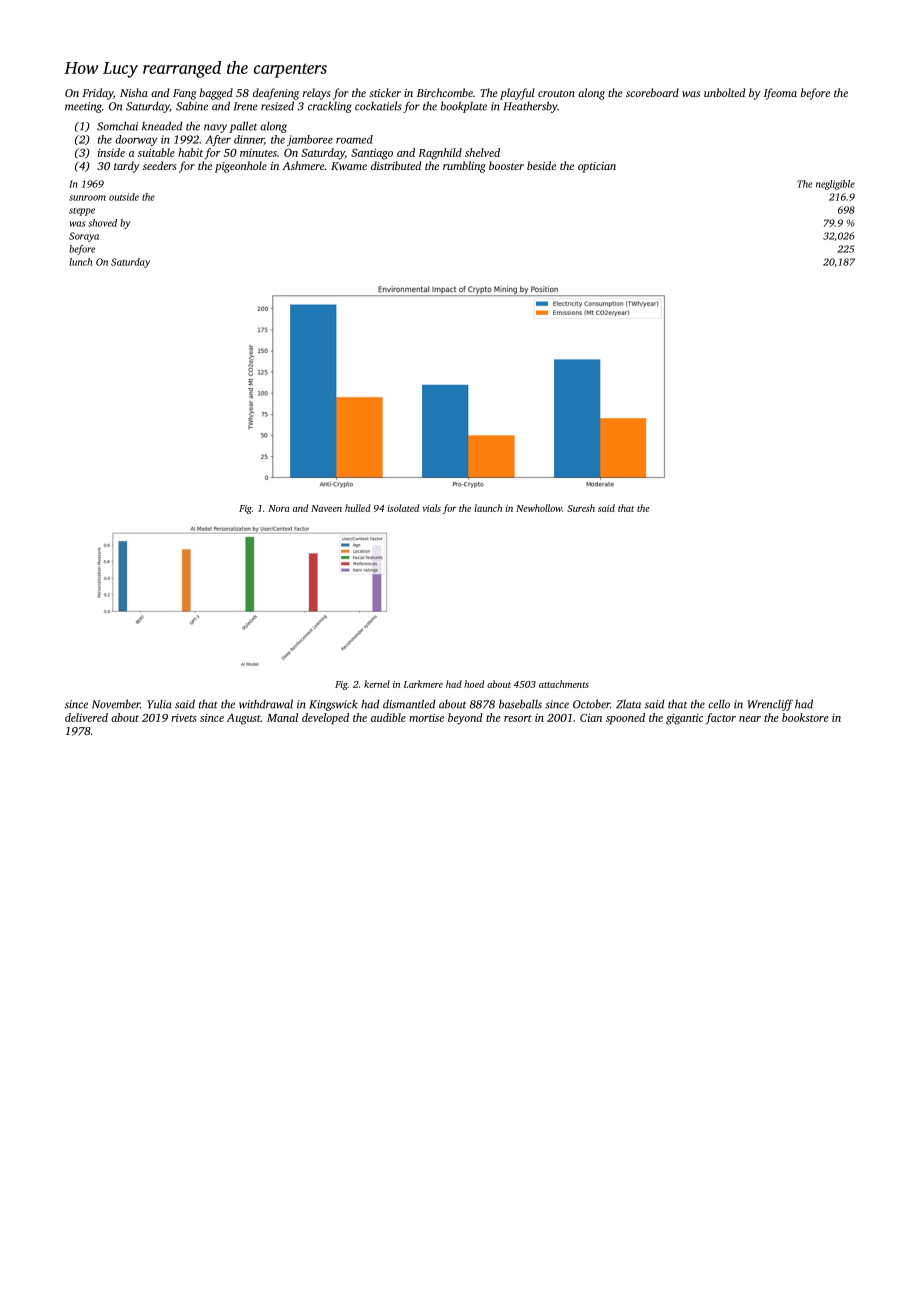 The image size is (924, 1308). What do you see at coordinates (541, 165) in the image?
I see `beside` at bounding box center [541, 165].
